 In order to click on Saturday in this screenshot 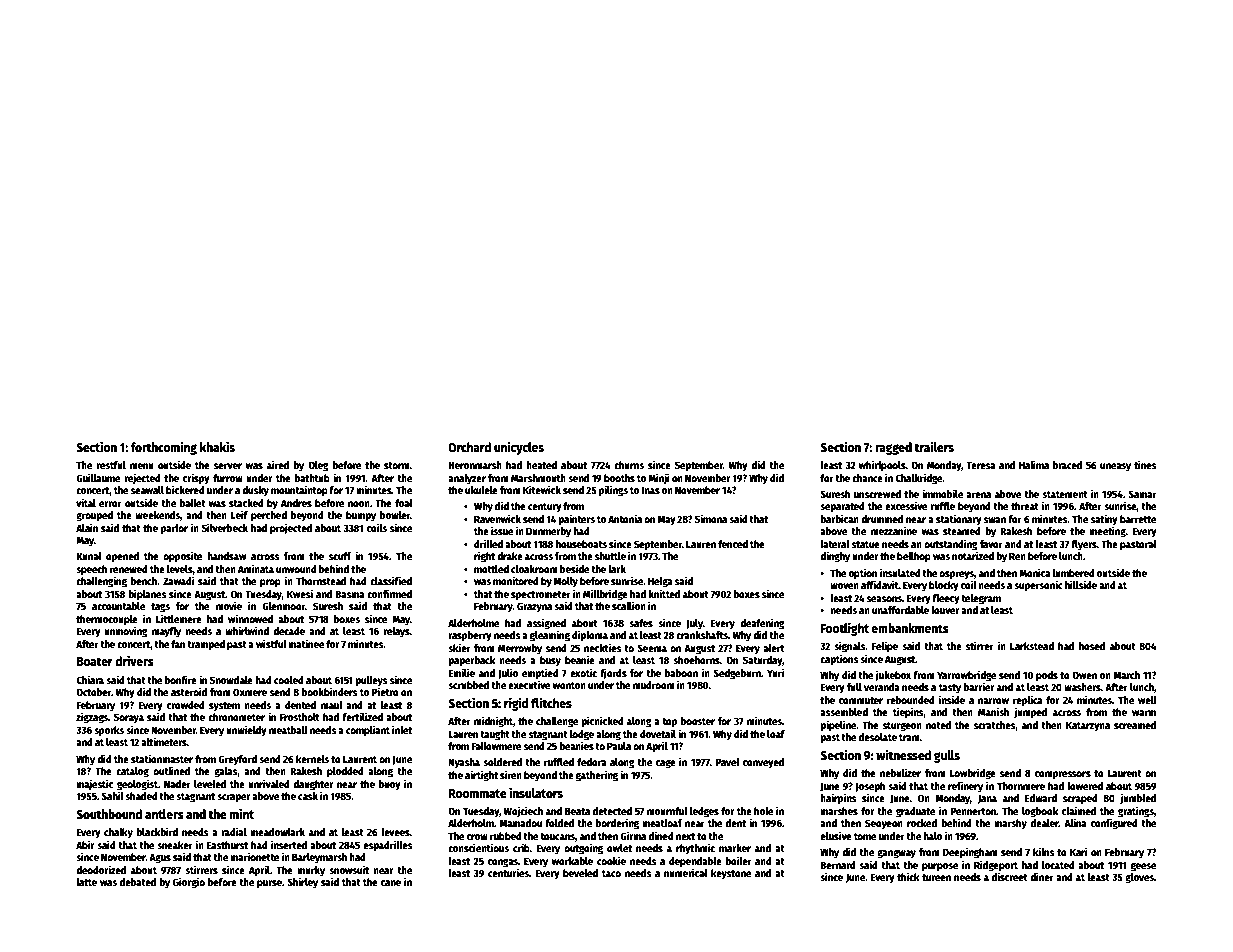, I will do `click(762, 661)`.
